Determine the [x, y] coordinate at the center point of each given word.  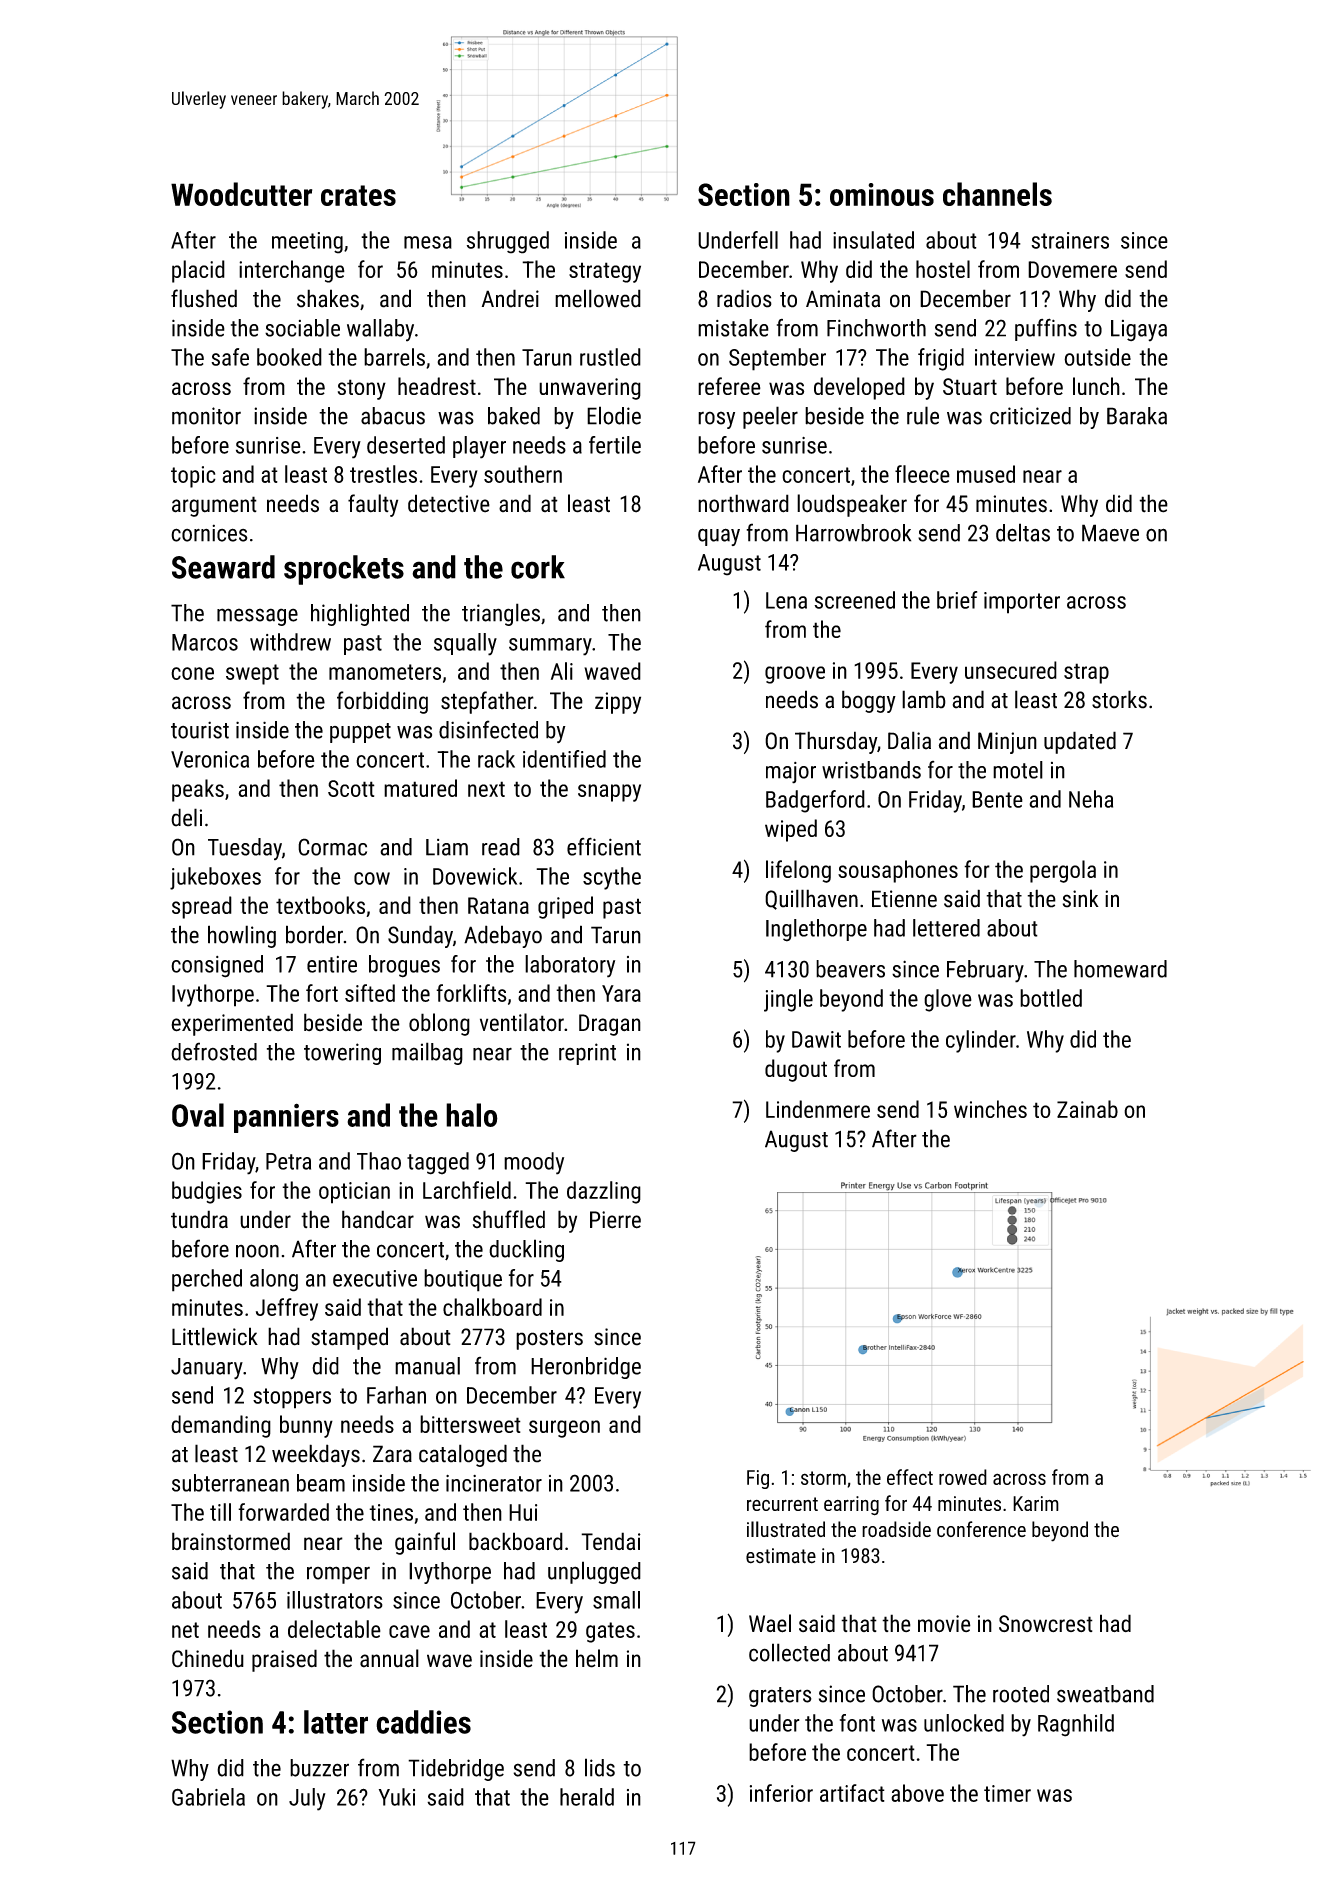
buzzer [319, 1768]
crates [358, 195]
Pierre [615, 1220]
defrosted [214, 1051]
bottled [1051, 998]
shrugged [508, 242]
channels [997, 194]
